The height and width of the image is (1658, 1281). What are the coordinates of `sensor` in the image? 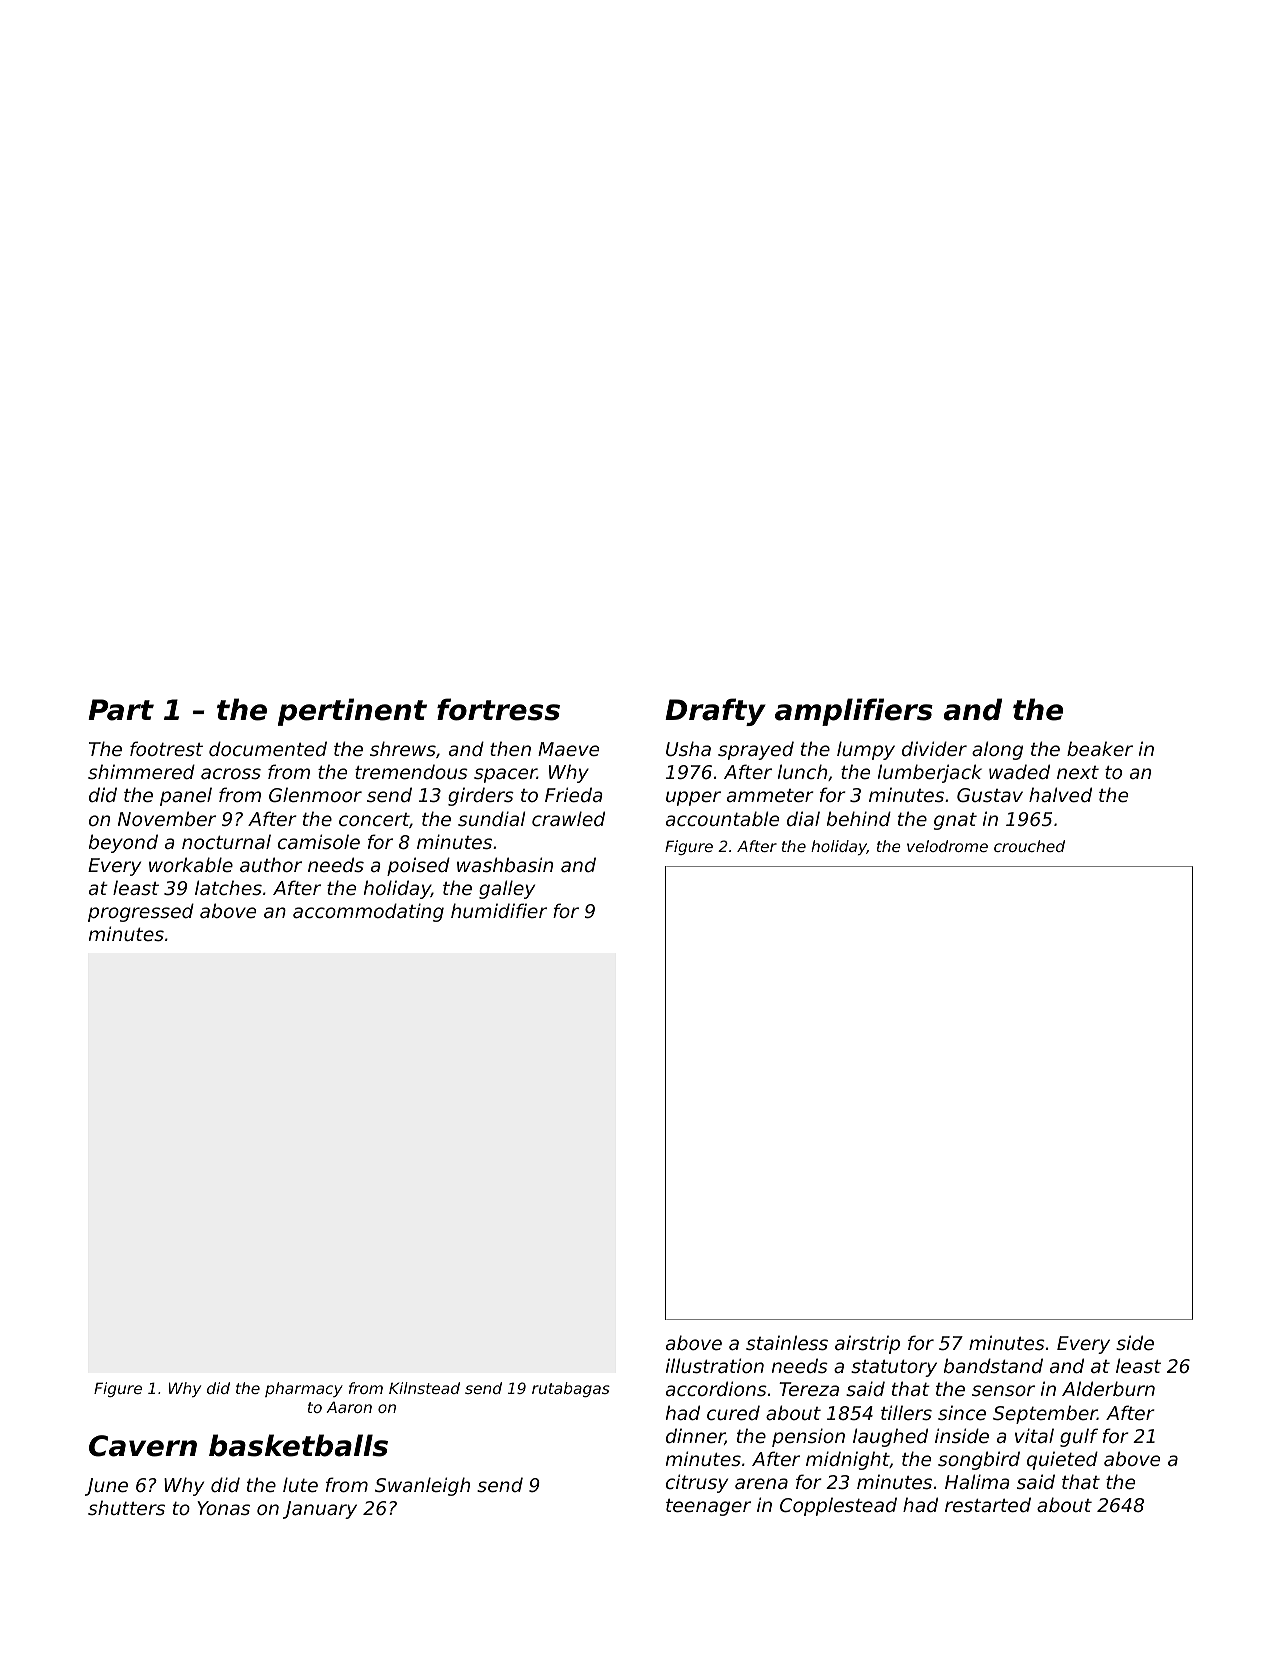 It's located at (1003, 1390).
